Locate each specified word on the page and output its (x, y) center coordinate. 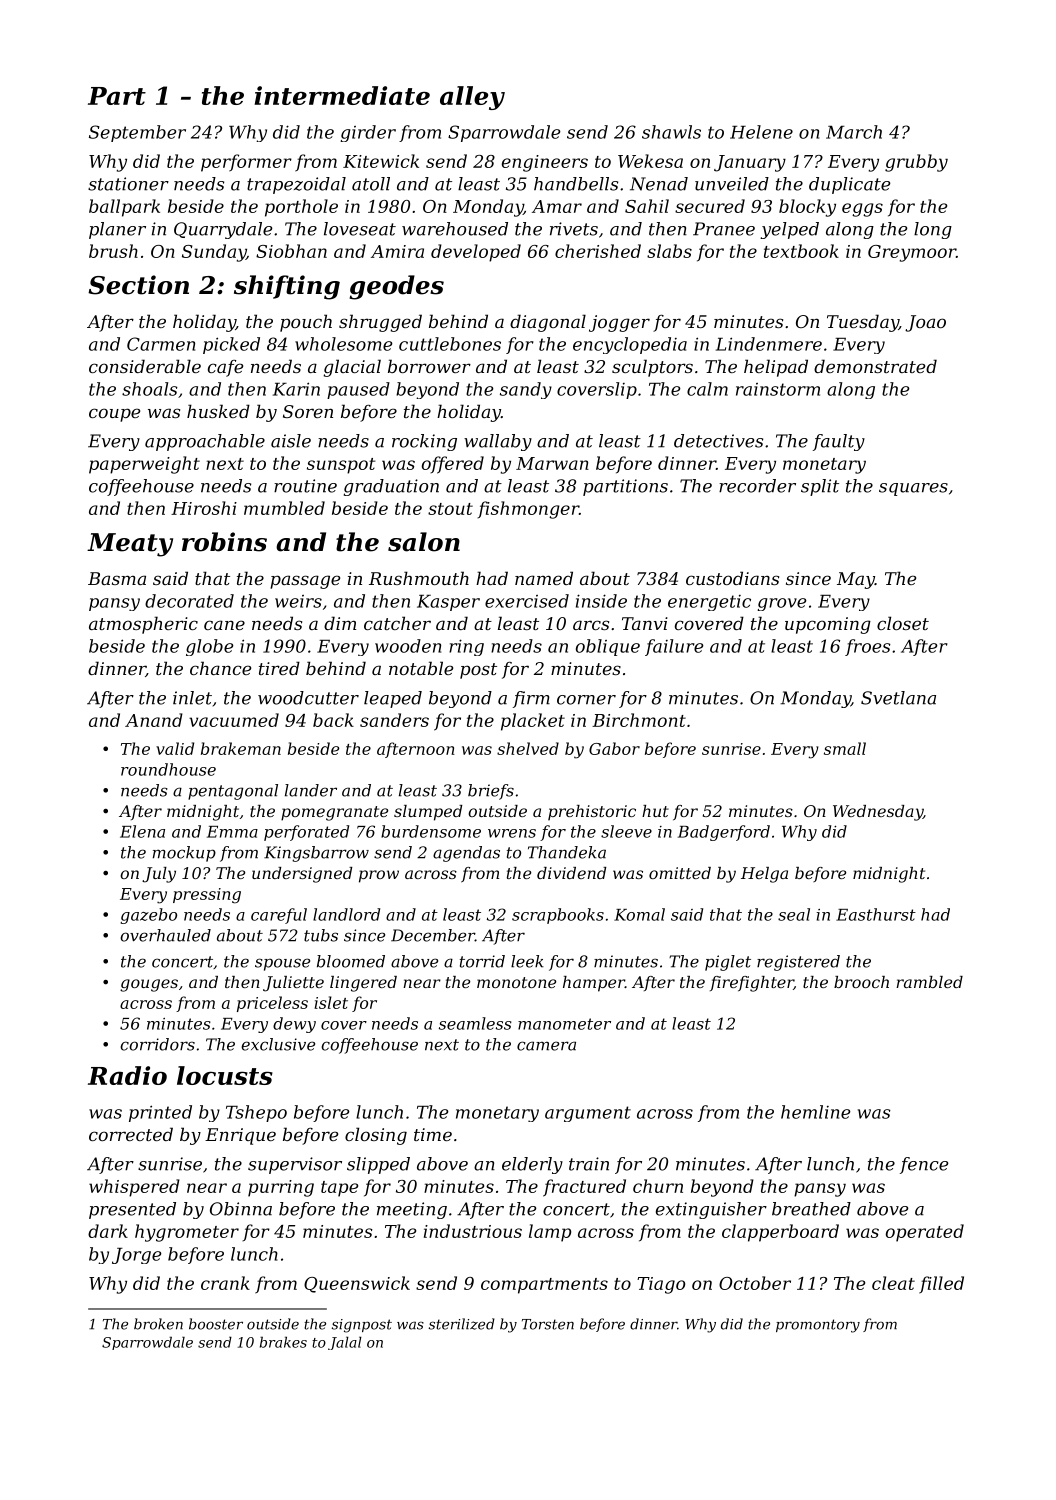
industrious (473, 1231)
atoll (371, 184)
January (750, 163)
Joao (925, 323)
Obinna (241, 1209)
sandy (526, 390)
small (845, 748)
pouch (306, 323)
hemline (816, 1112)
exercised (527, 601)
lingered (363, 984)
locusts (225, 1075)
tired (279, 668)
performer (246, 163)
